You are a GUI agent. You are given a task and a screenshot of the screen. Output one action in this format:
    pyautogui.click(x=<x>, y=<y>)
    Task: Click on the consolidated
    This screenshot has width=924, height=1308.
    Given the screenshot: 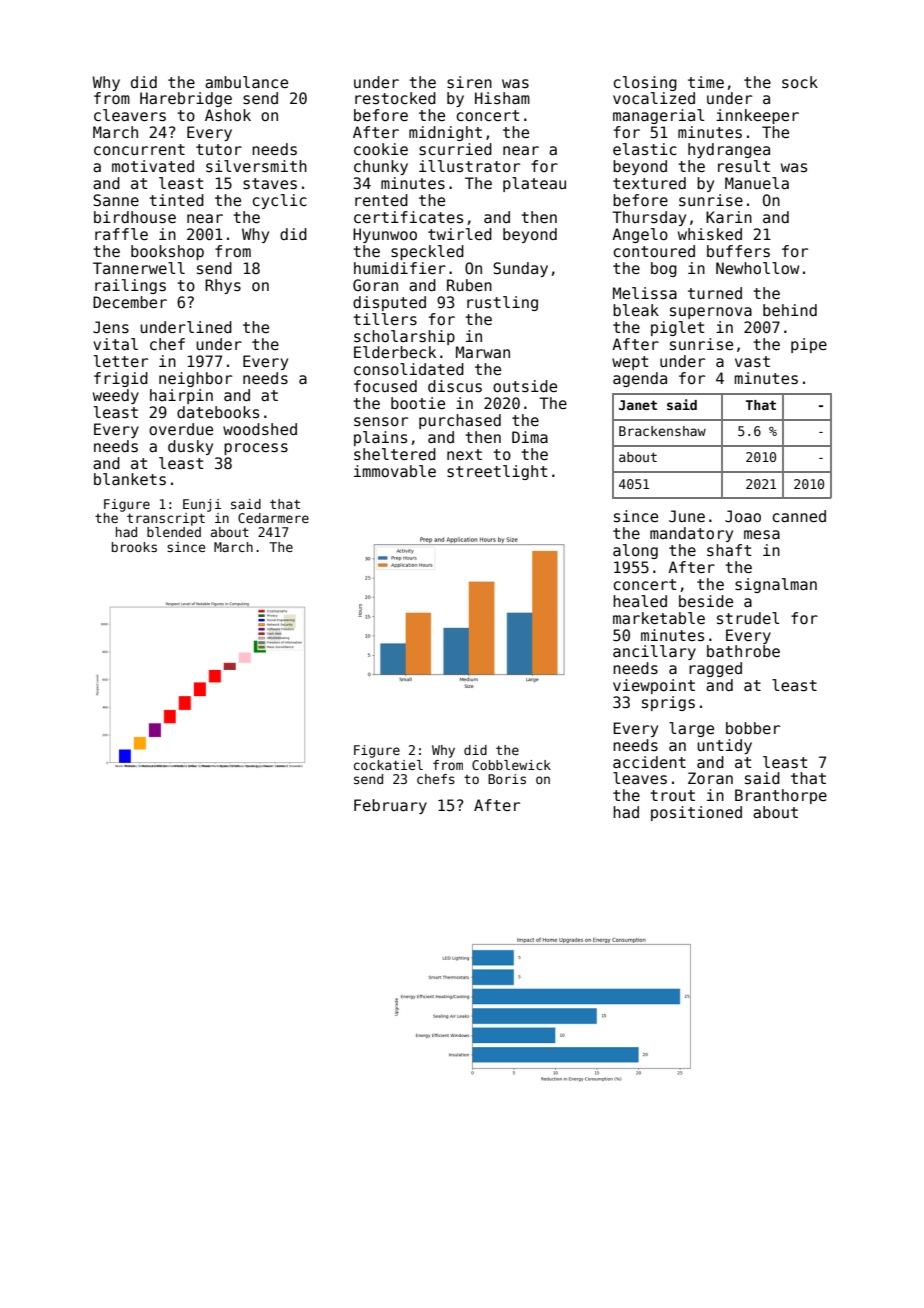 What is the action you would take?
    pyautogui.click(x=409, y=369)
